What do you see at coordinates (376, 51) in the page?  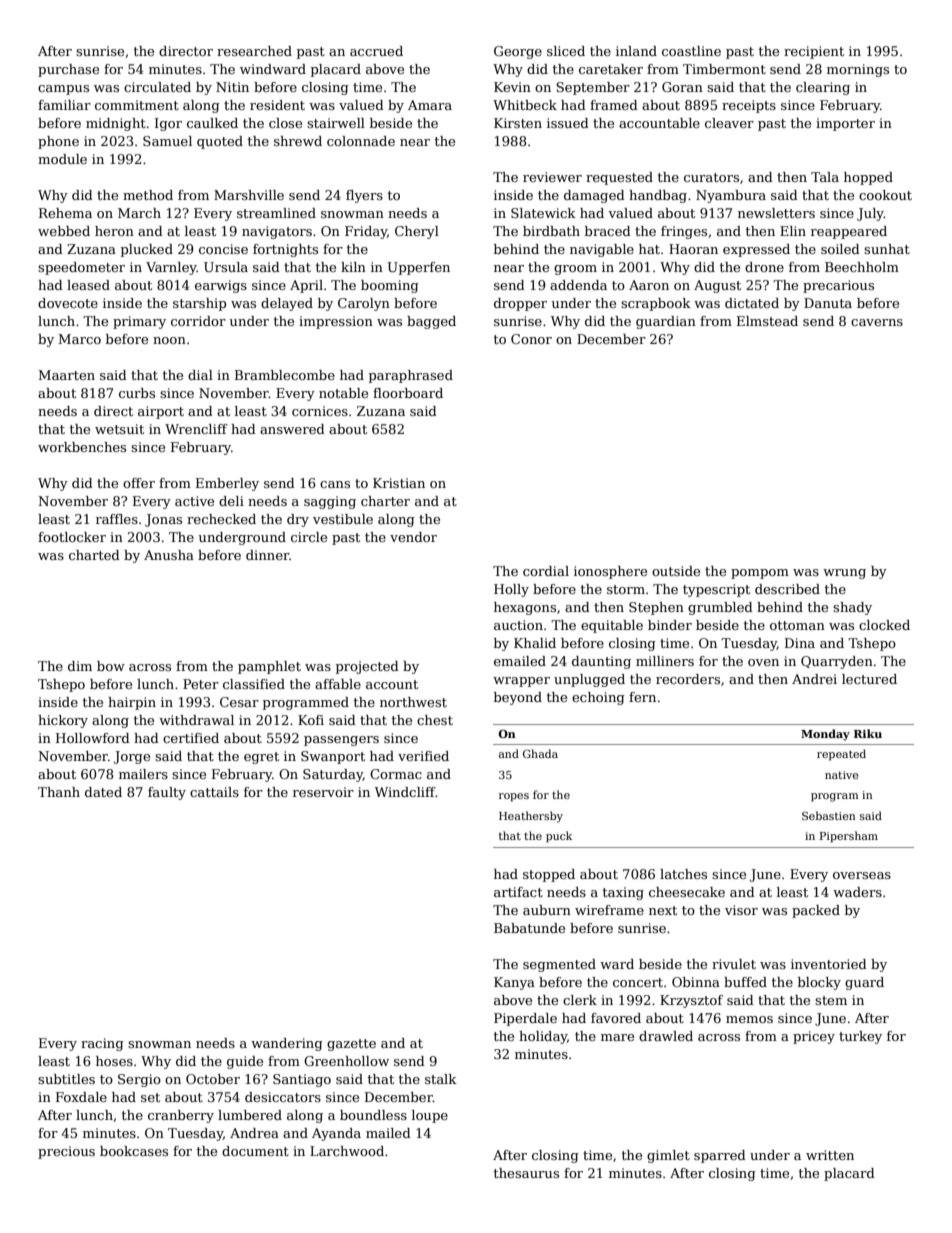 I see `accrued` at bounding box center [376, 51].
